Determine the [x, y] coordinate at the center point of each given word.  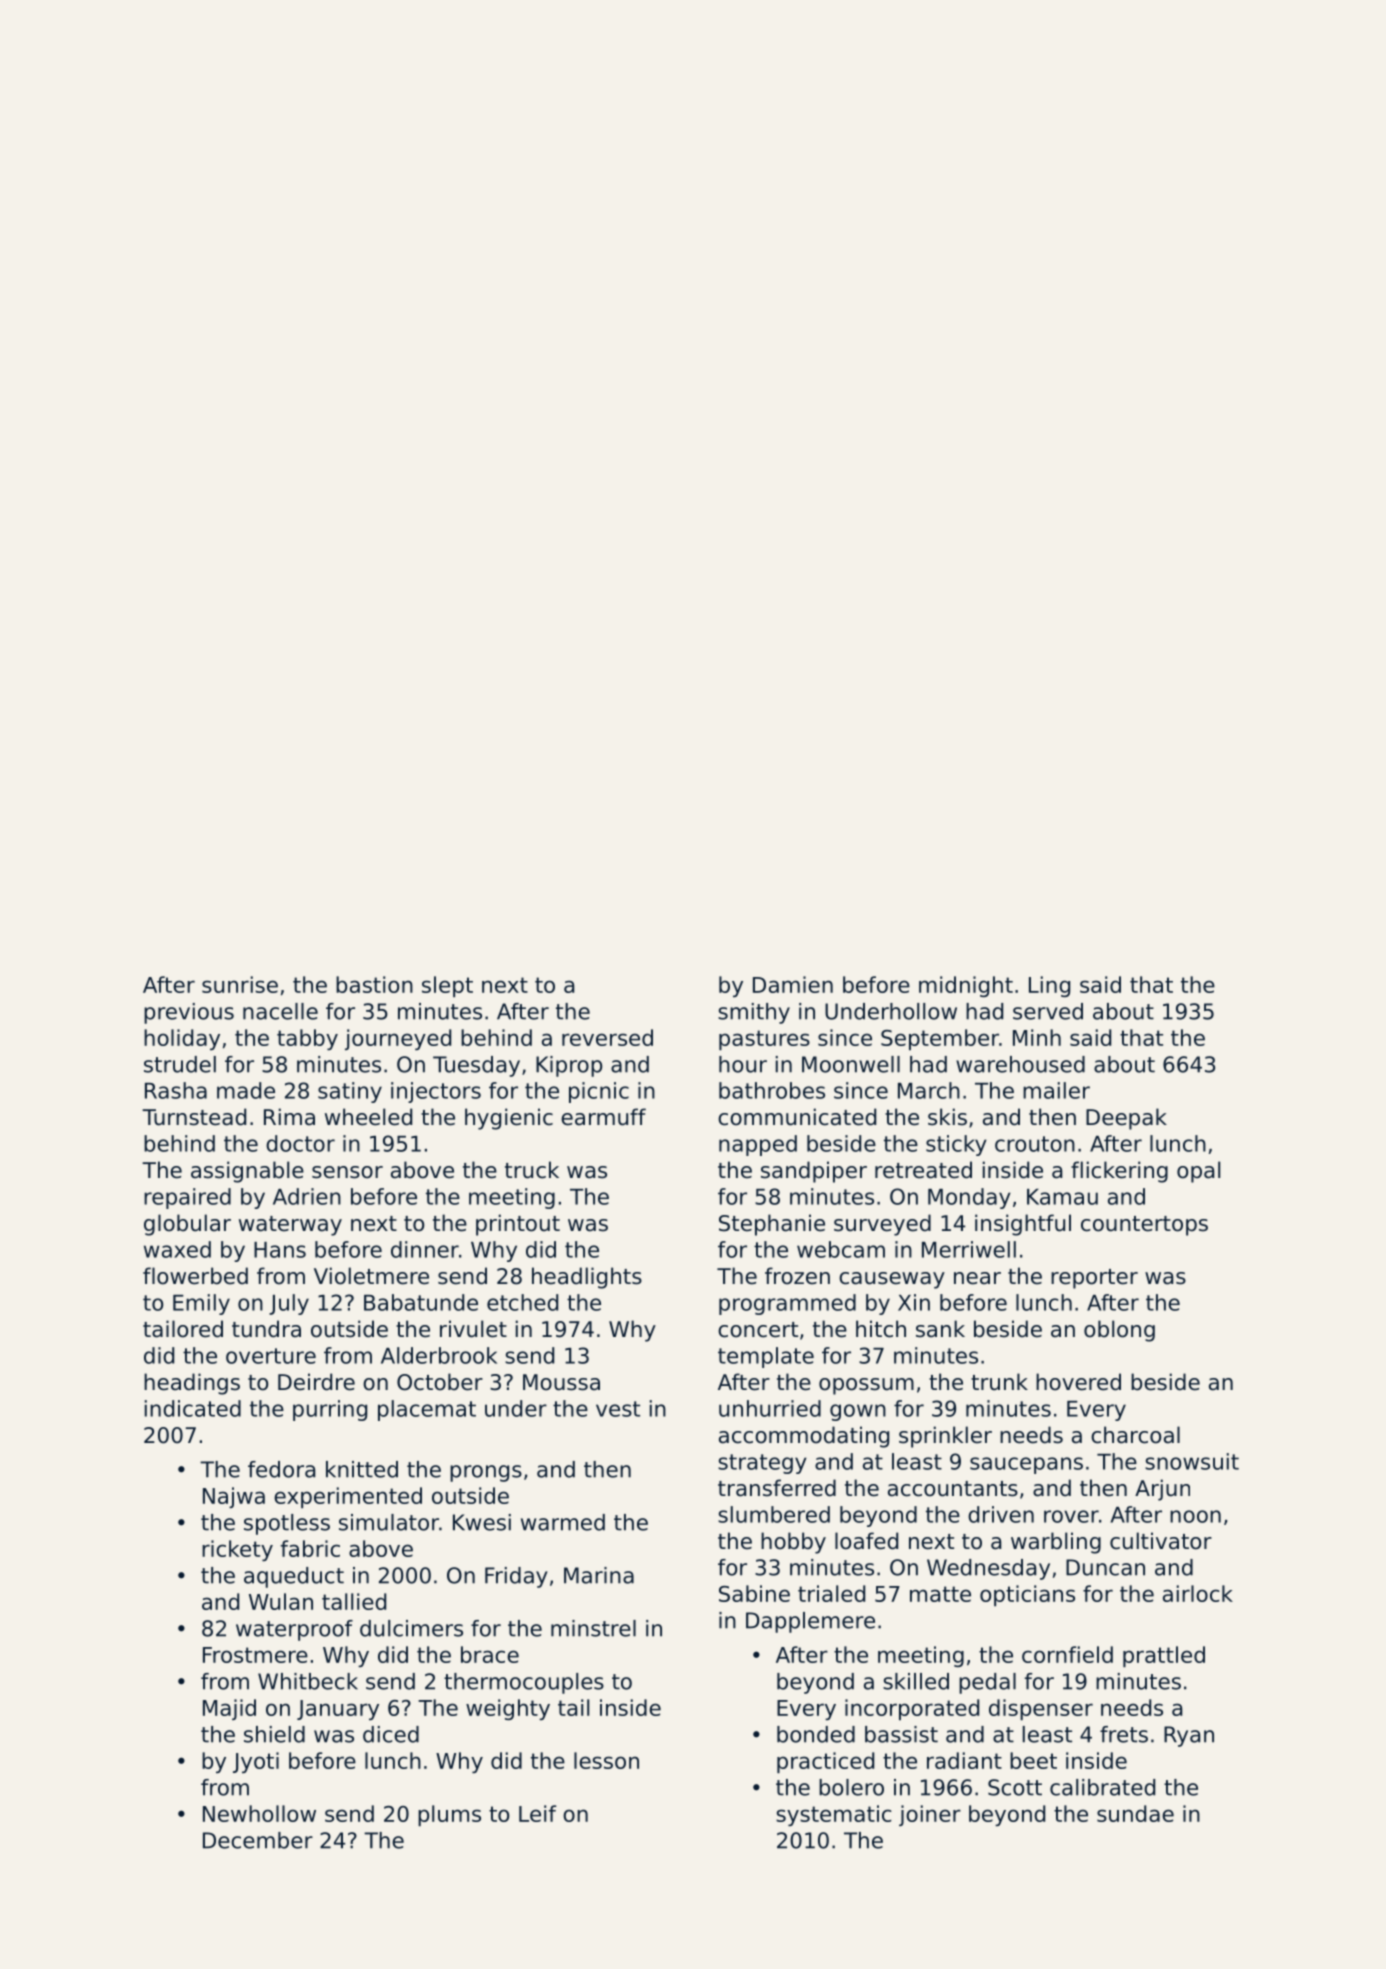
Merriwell [969, 1249]
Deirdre [316, 1382]
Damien [793, 984]
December [258, 1840]
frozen [797, 1276]
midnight [966, 986]
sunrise [240, 984]
